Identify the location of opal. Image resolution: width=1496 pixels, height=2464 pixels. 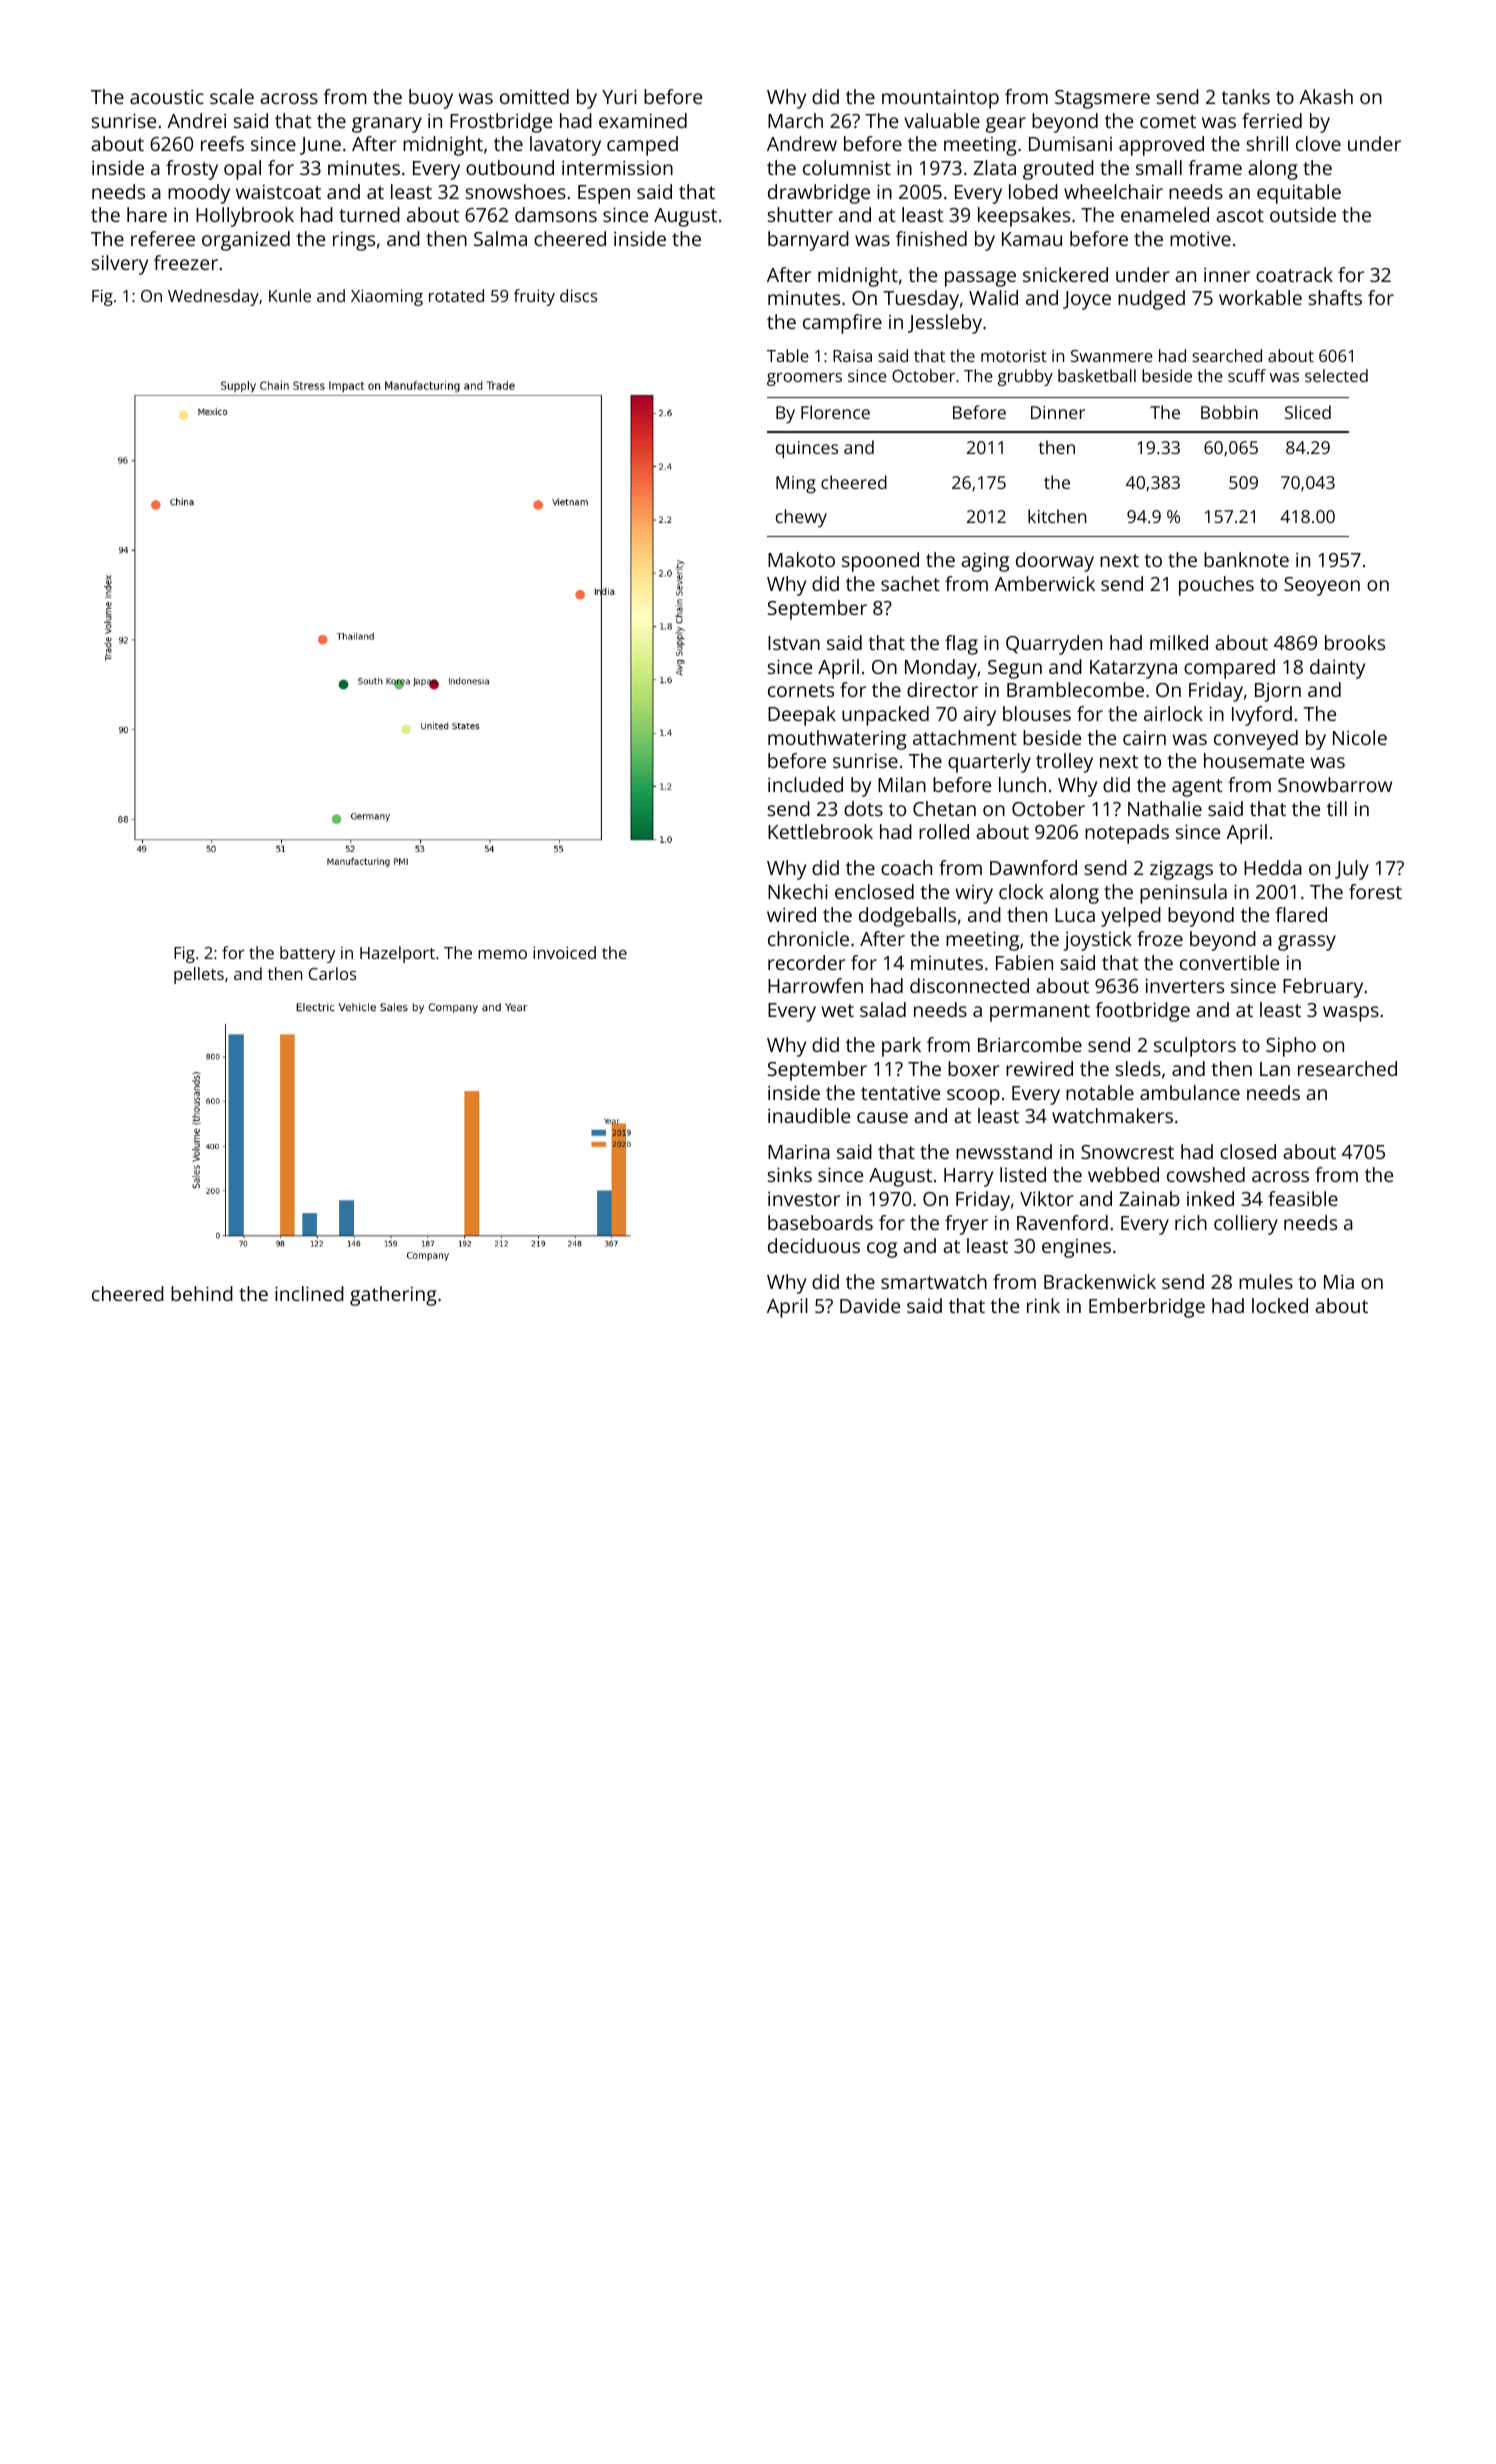
(242, 170).
